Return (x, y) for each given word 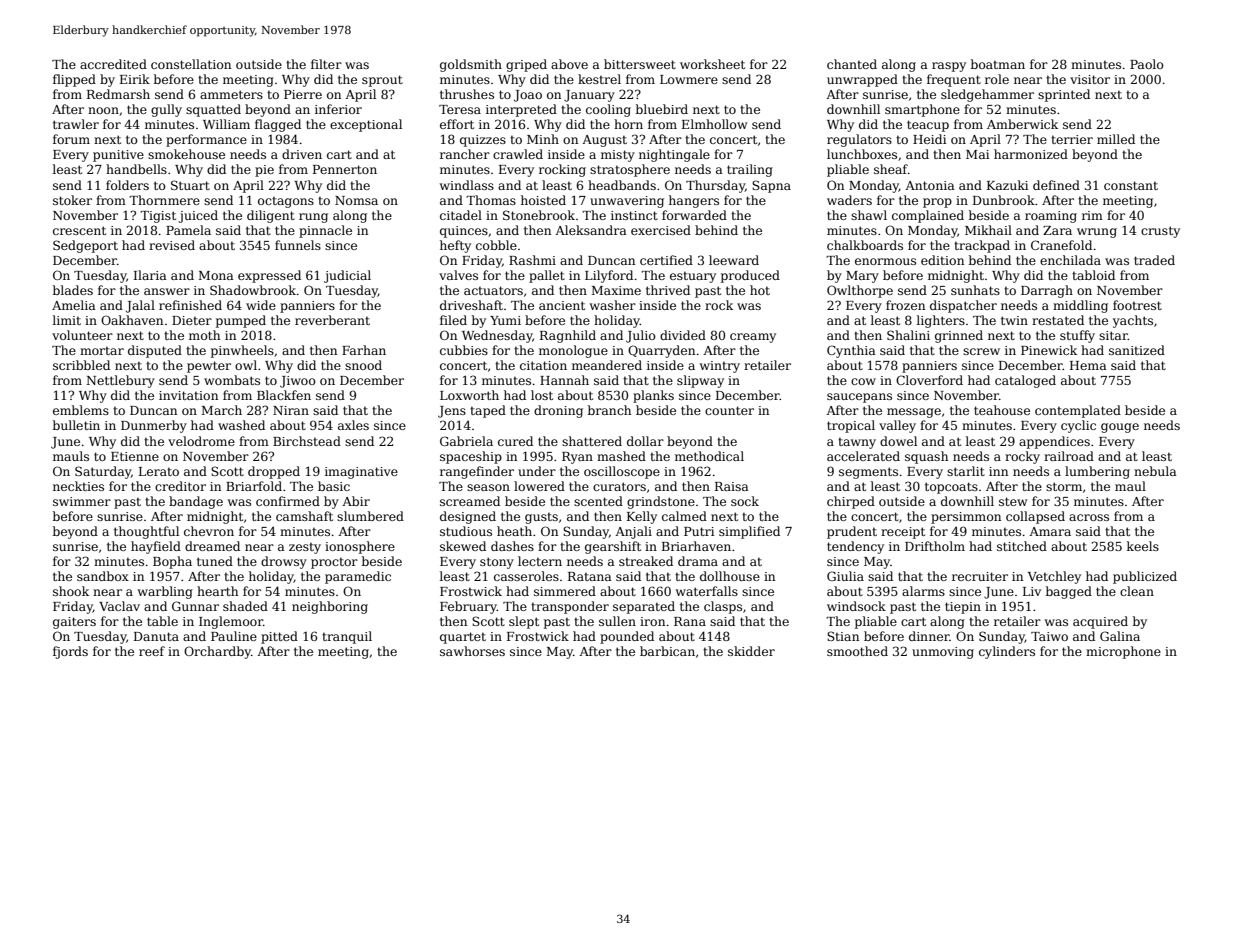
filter (326, 64)
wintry (720, 367)
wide (261, 305)
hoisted (543, 200)
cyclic (1078, 426)
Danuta (156, 636)
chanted (852, 64)
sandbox (103, 576)
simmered (565, 591)
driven (302, 154)
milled (1116, 139)
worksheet (712, 64)
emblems (81, 410)
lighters (941, 321)
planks (653, 396)
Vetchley (1054, 577)
